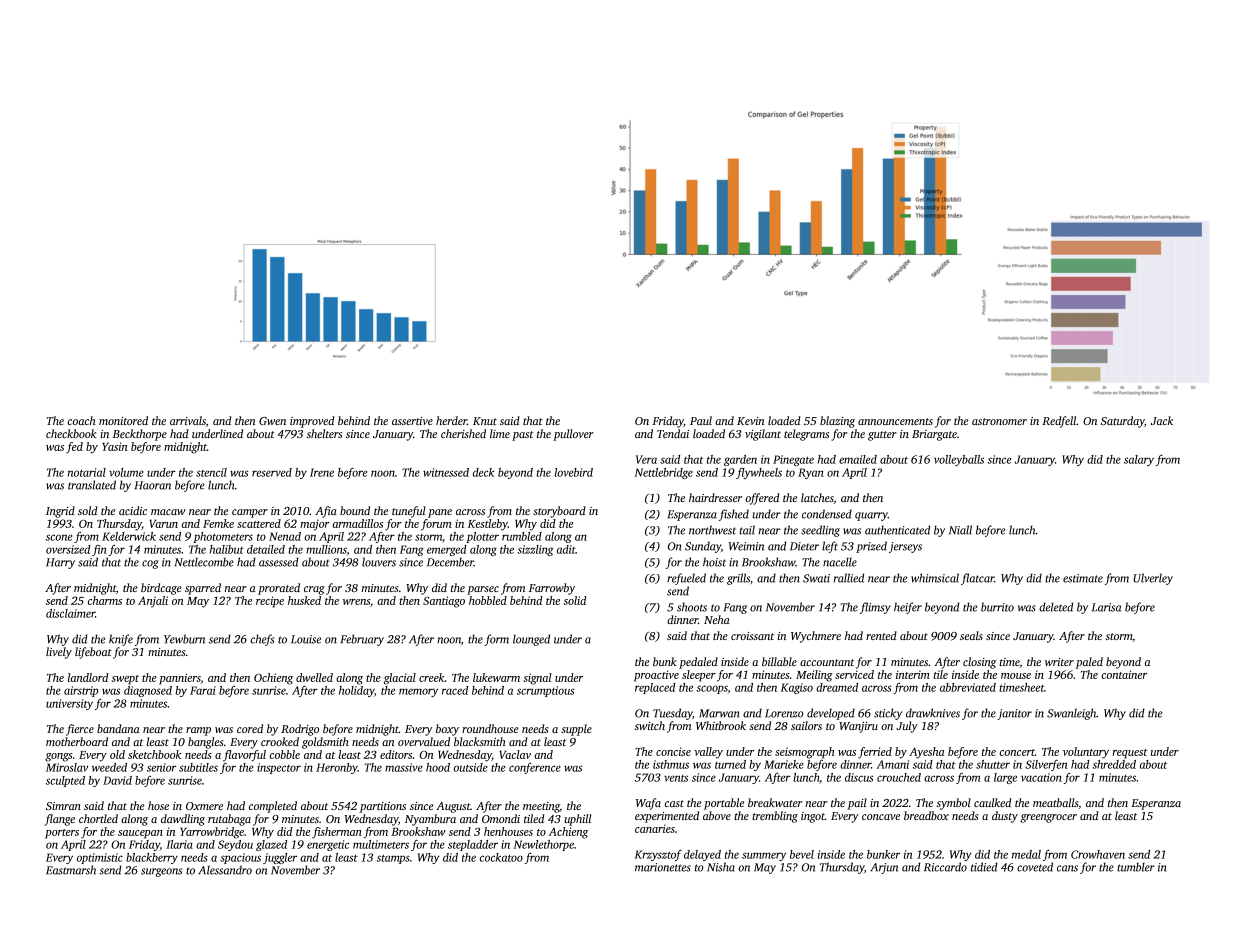  What do you see at coordinates (161, 589) in the screenshot?
I see `birdcage` at bounding box center [161, 589].
